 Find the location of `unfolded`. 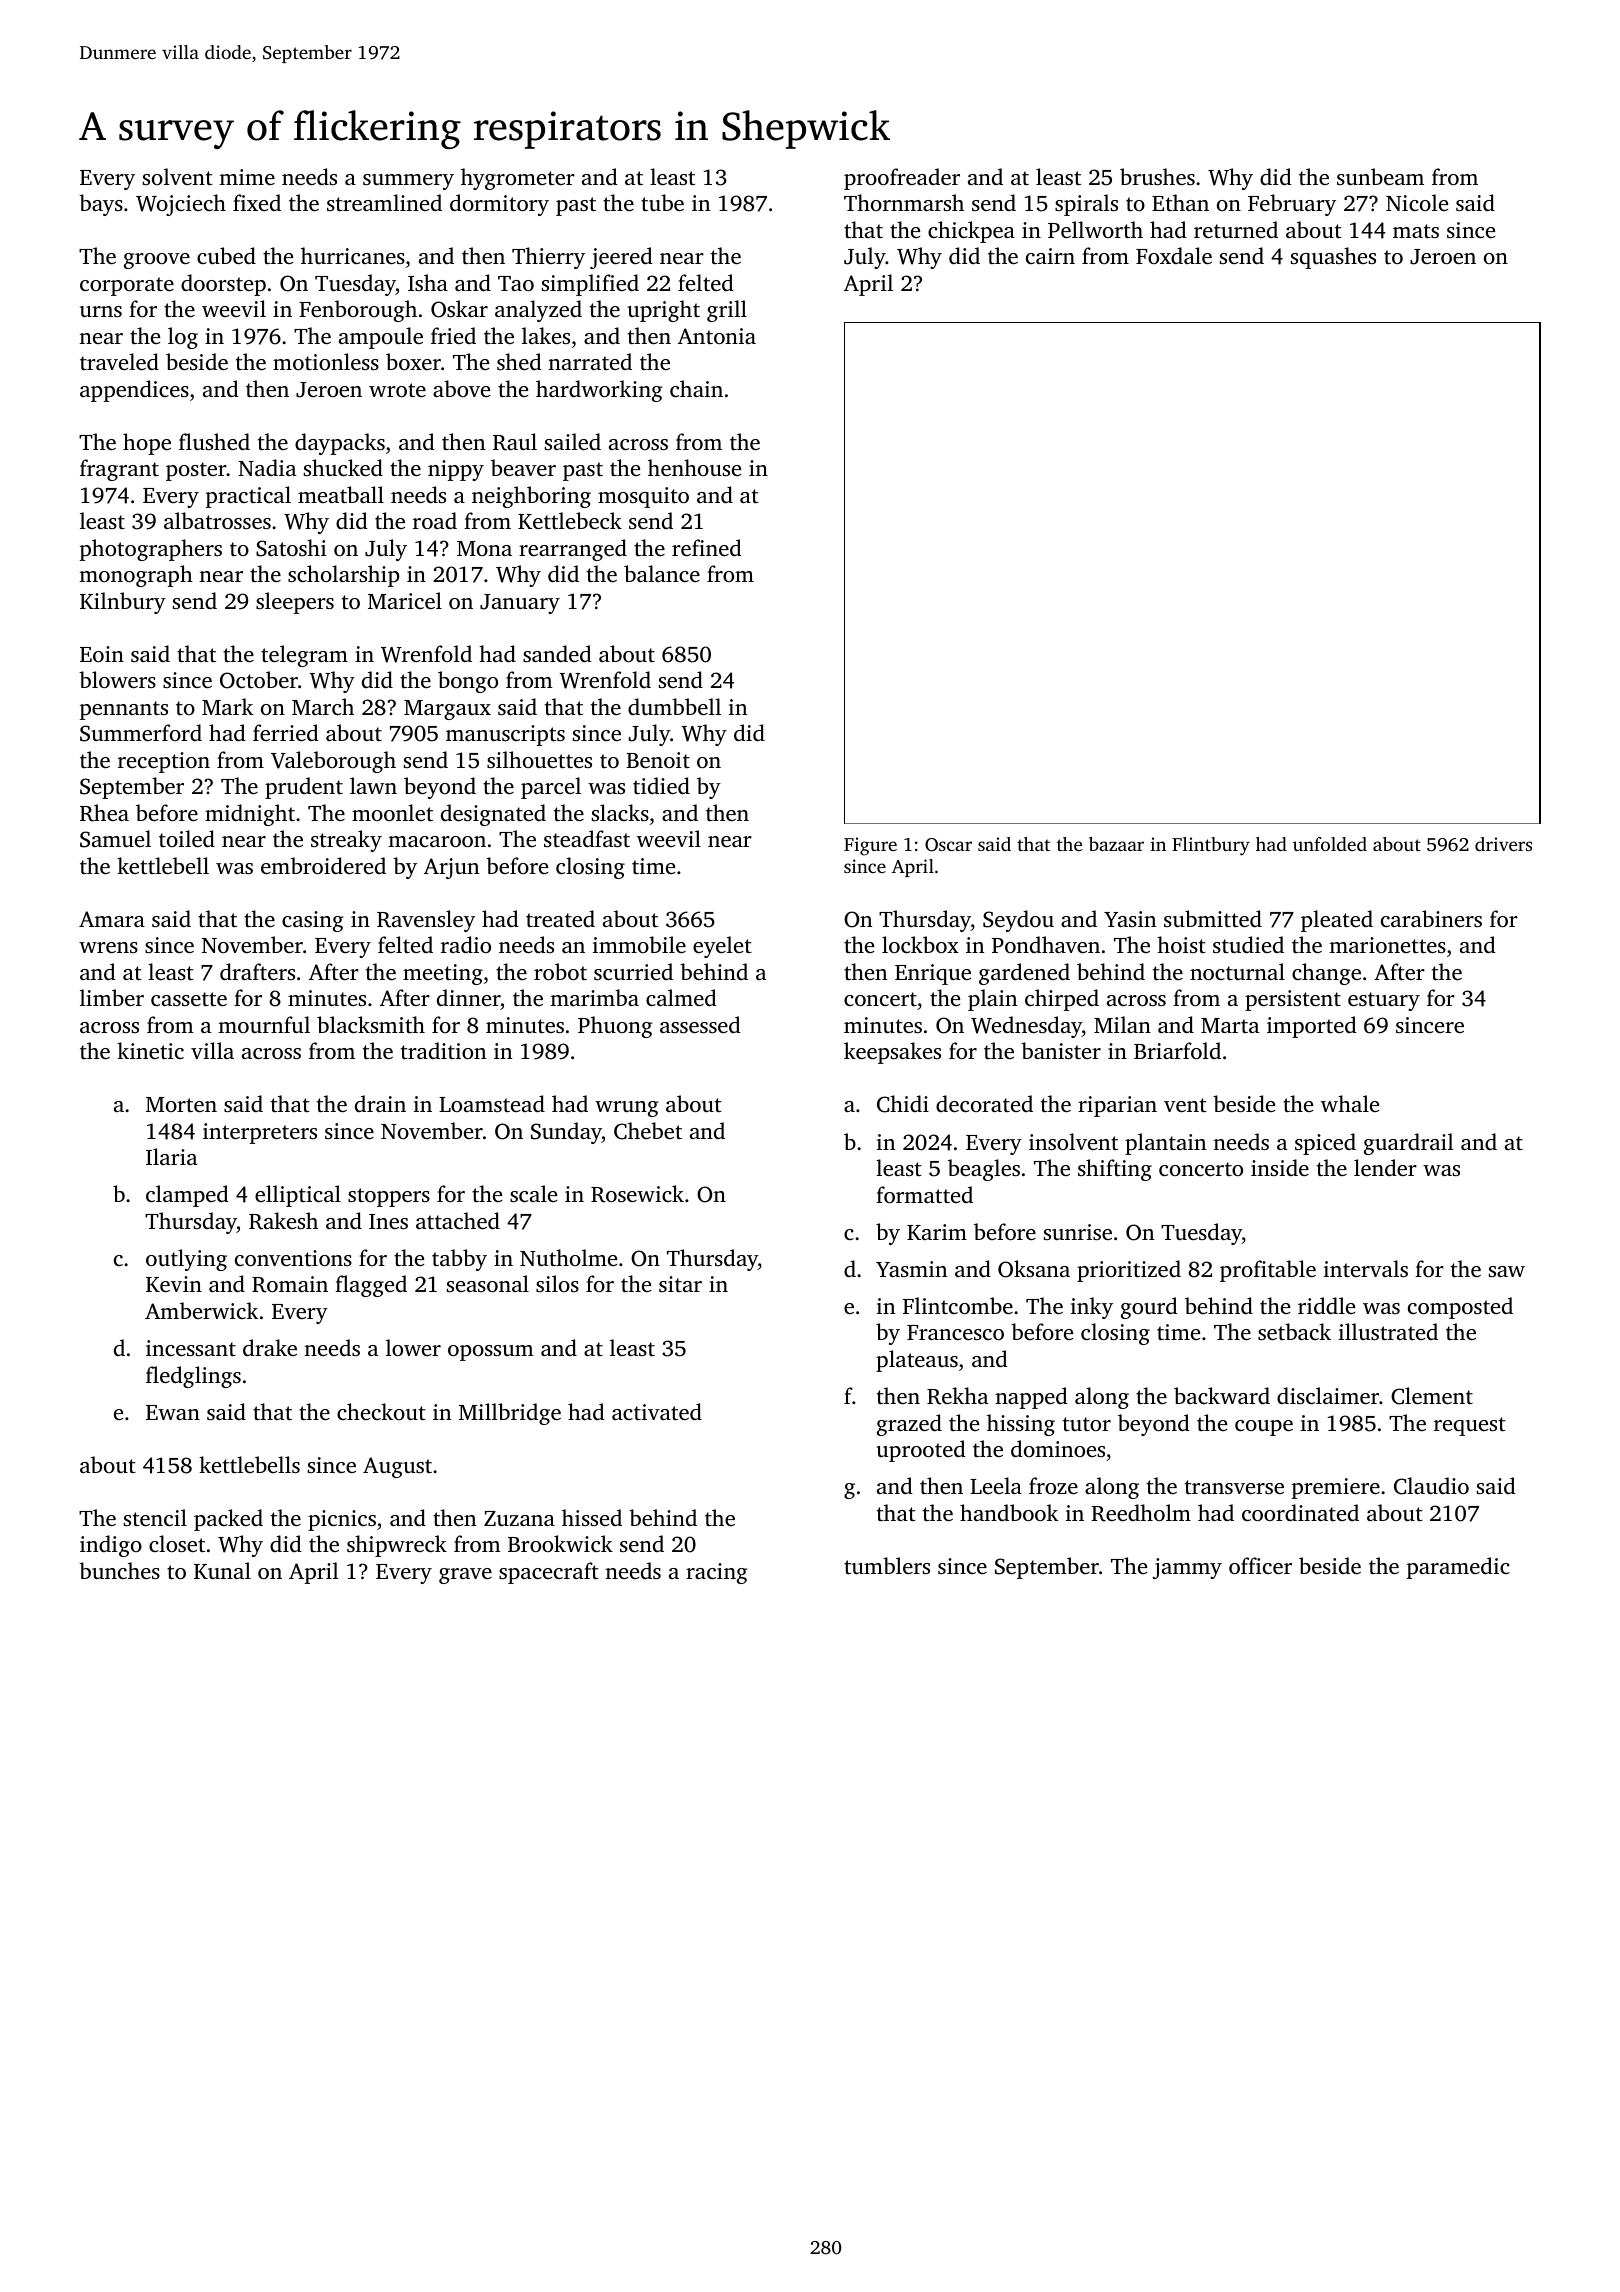

unfolded is located at coordinates (1330, 844).
